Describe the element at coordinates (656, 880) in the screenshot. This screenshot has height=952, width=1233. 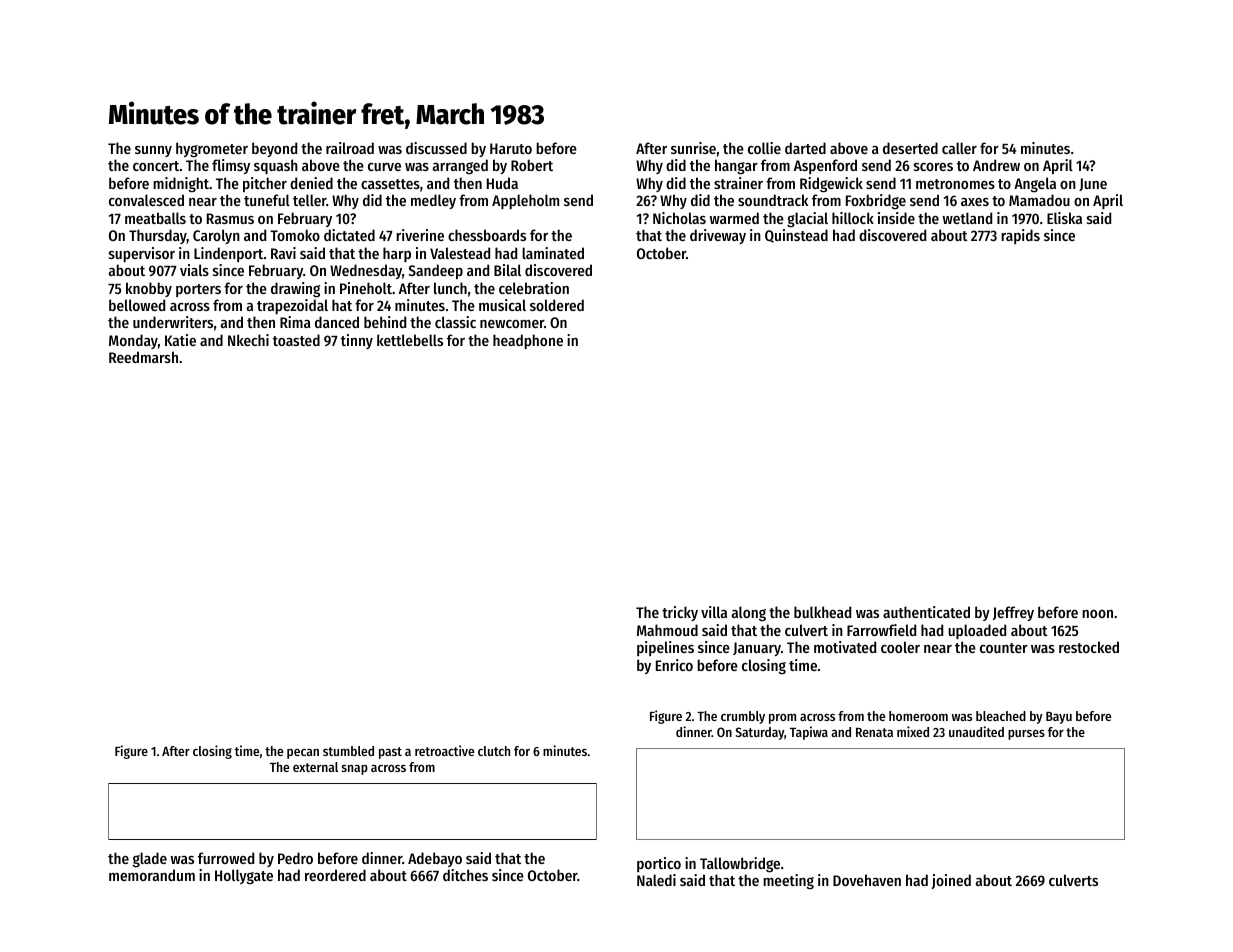
I see `Naledi` at that location.
